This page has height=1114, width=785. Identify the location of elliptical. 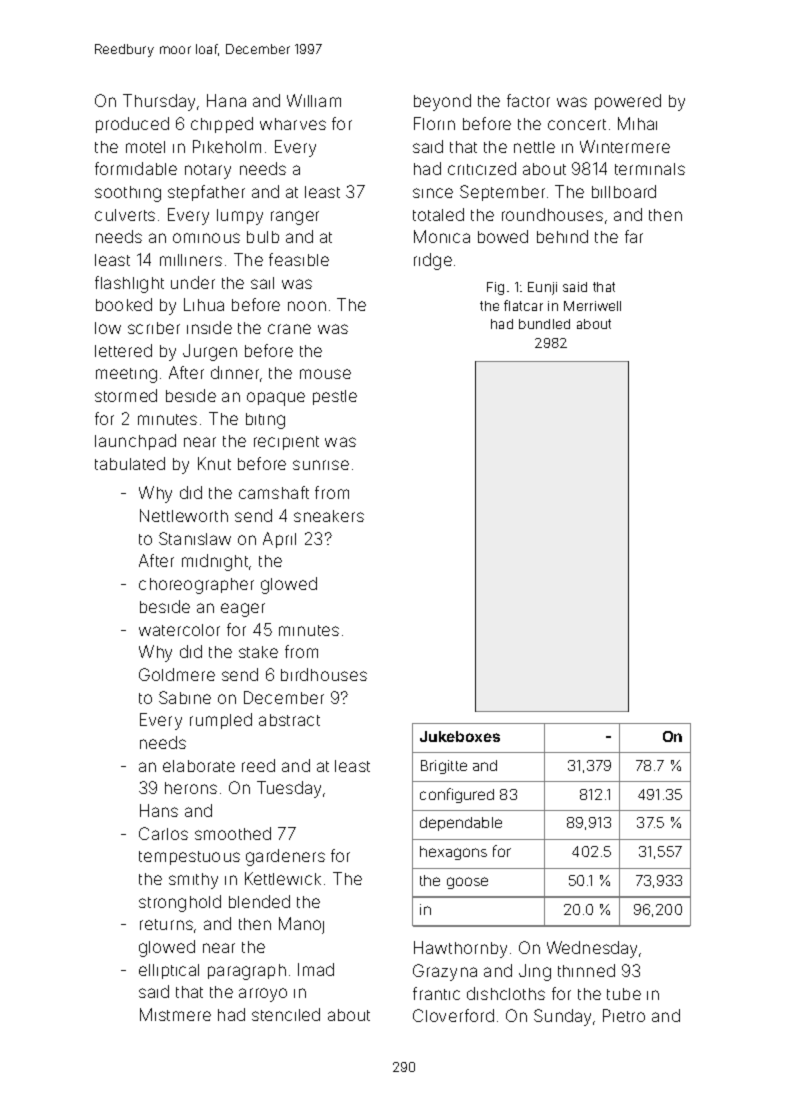
(169, 971).
